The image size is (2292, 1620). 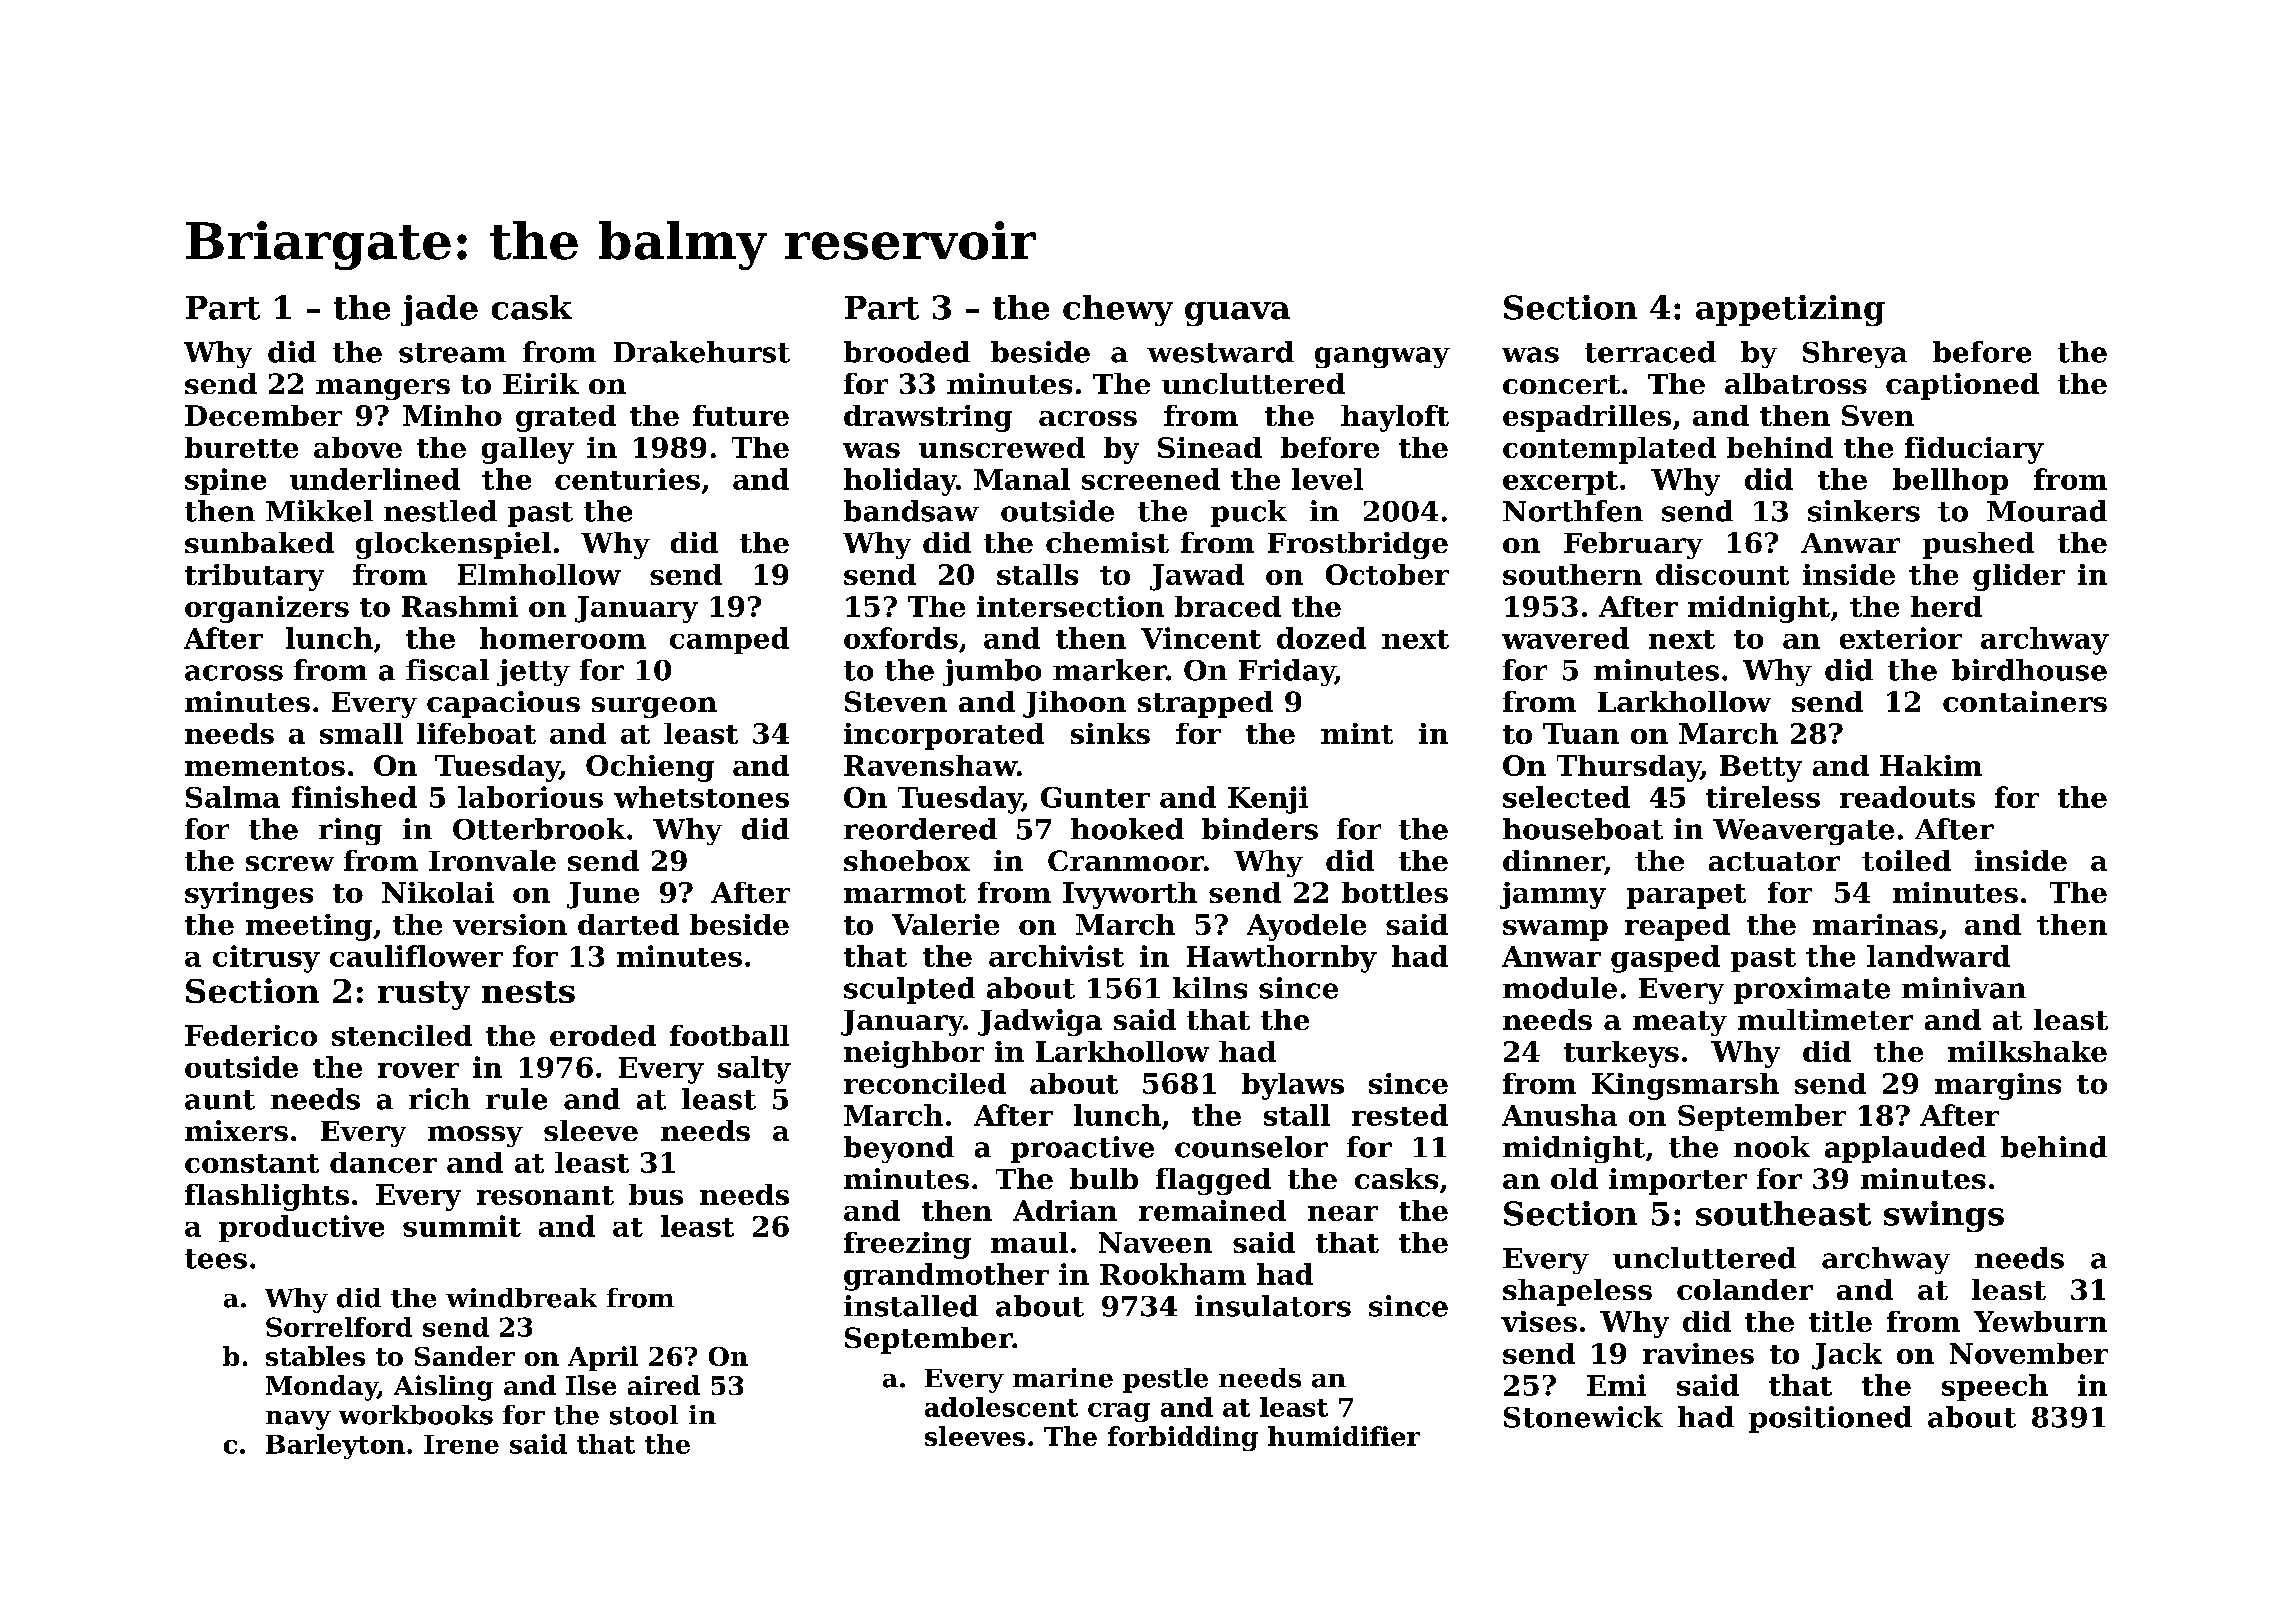 What do you see at coordinates (907, 1245) in the screenshot?
I see `freezing` at bounding box center [907, 1245].
